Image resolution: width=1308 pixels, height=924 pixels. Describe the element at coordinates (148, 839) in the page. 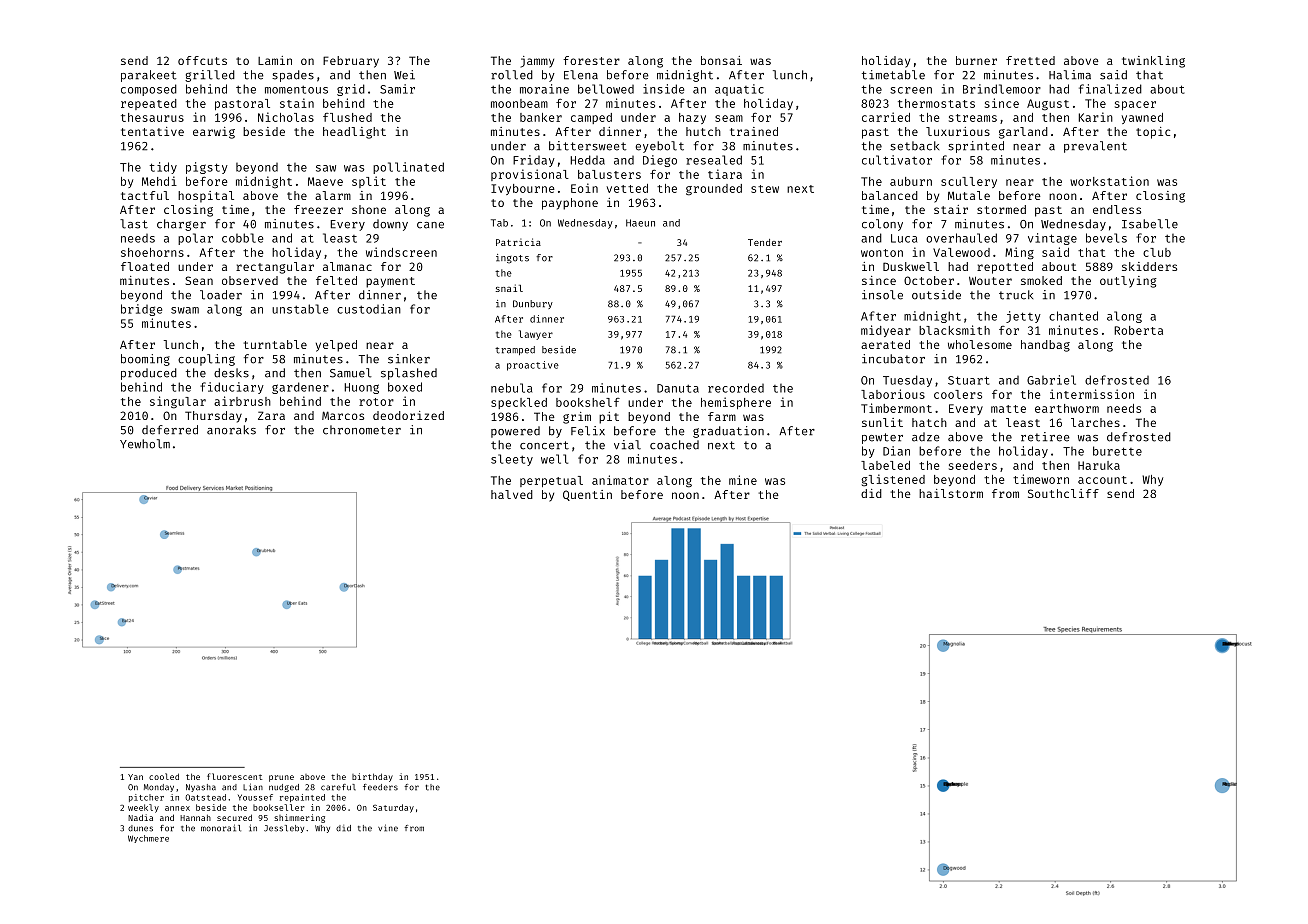

I see `Wychmere` at that location.
